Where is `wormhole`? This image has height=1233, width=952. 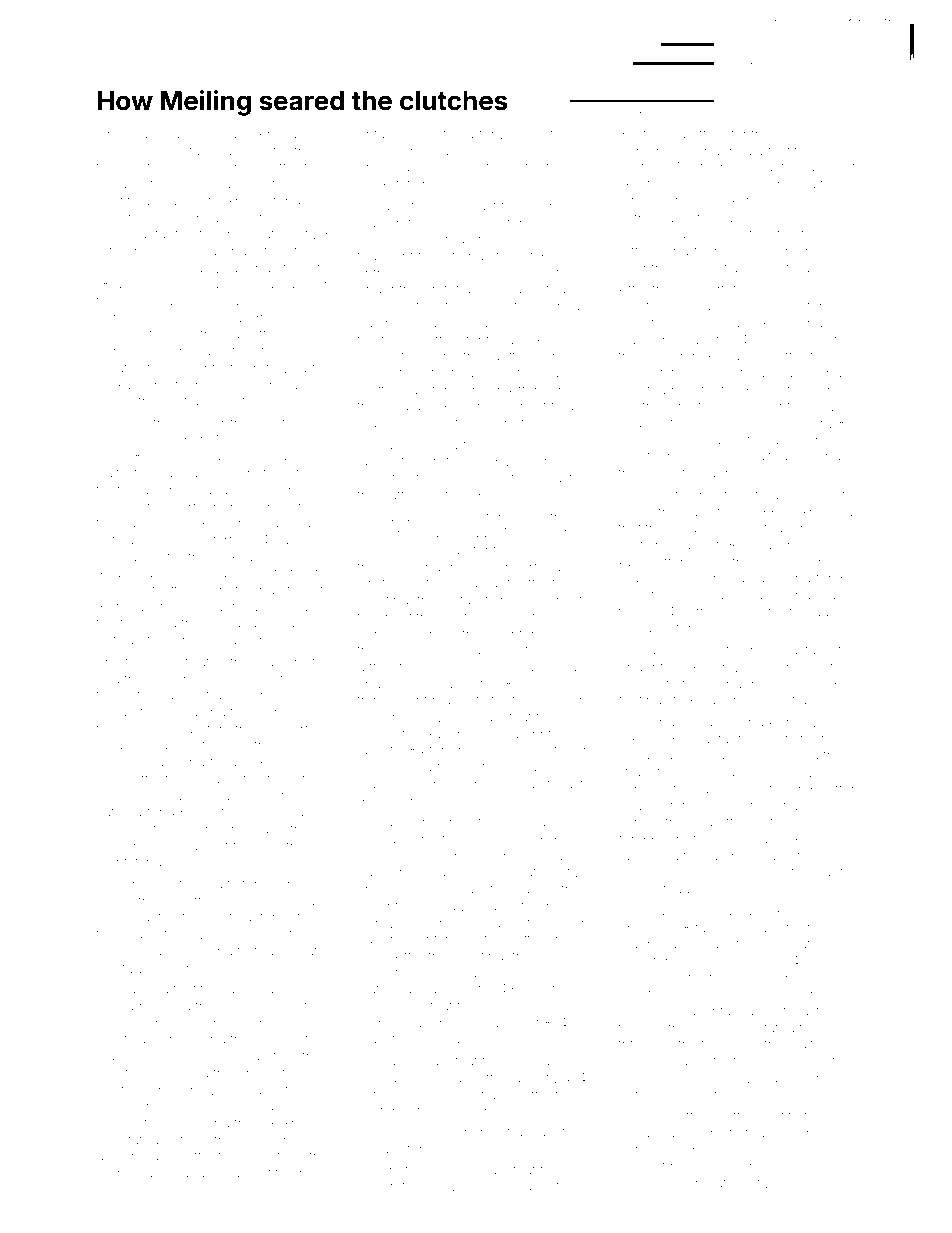 wormhole is located at coordinates (651, 1183).
